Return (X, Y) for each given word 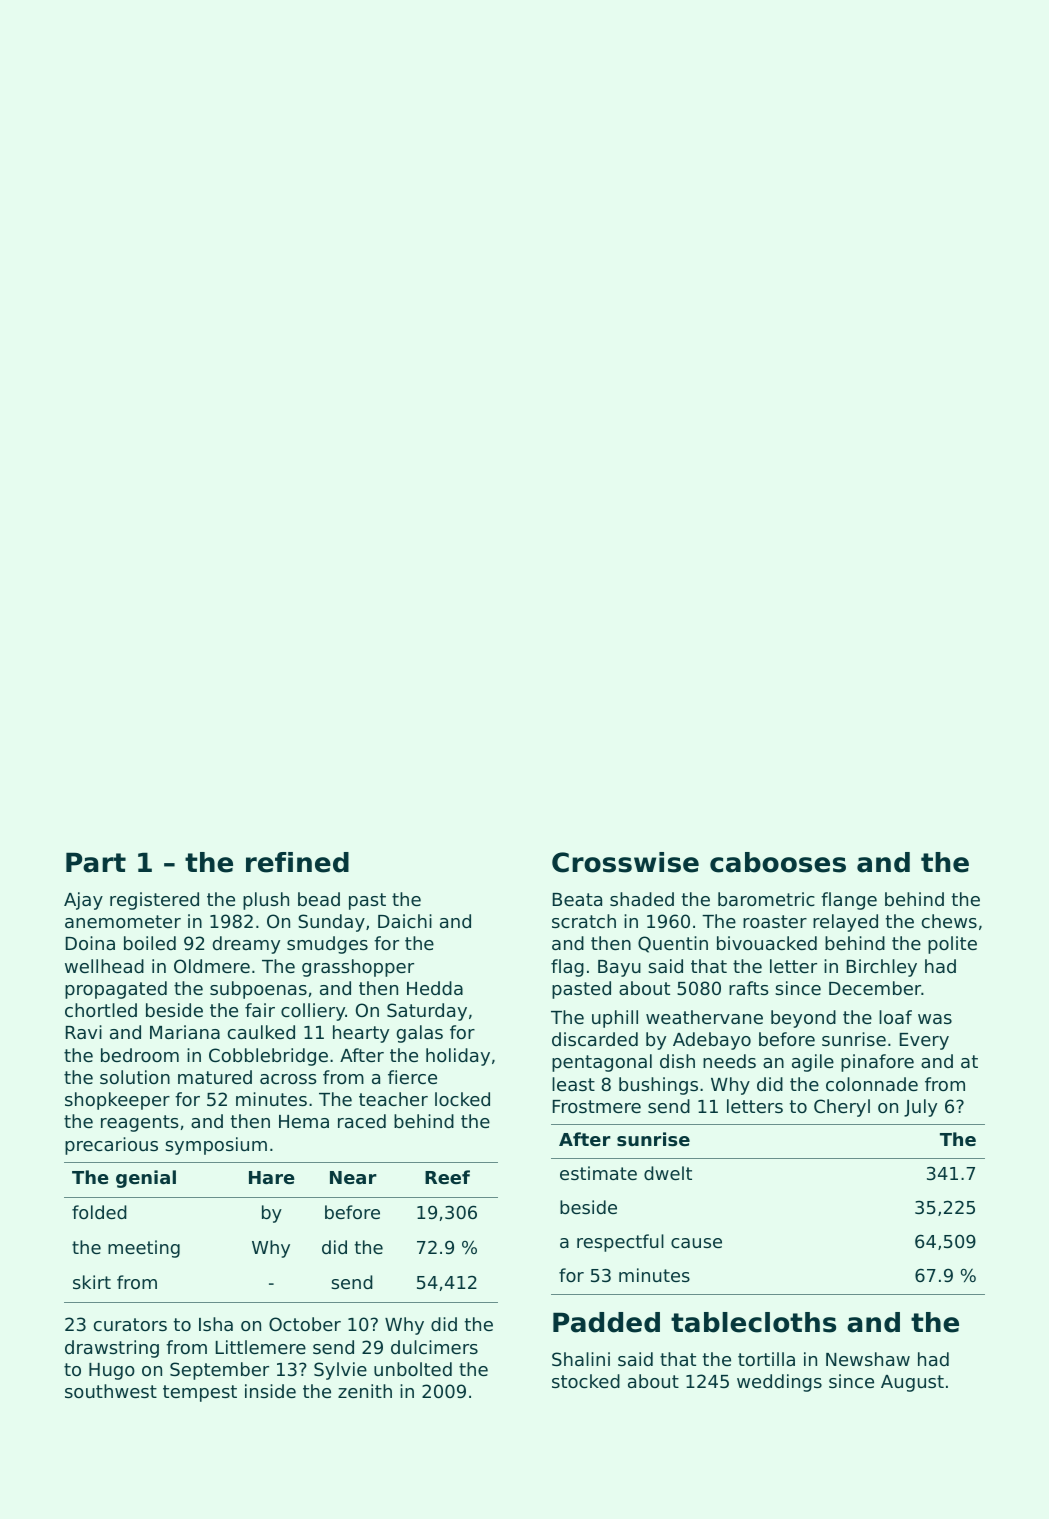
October (305, 1324)
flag (567, 968)
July (920, 1108)
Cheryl (842, 1108)
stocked (586, 1381)
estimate (598, 1173)
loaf (895, 1017)
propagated (116, 990)
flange (849, 901)
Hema (304, 1121)
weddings (779, 1383)
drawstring (112, 1349)
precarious (111, 1146)
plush (266, 901)
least (573, 1084)
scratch (584, 921)
